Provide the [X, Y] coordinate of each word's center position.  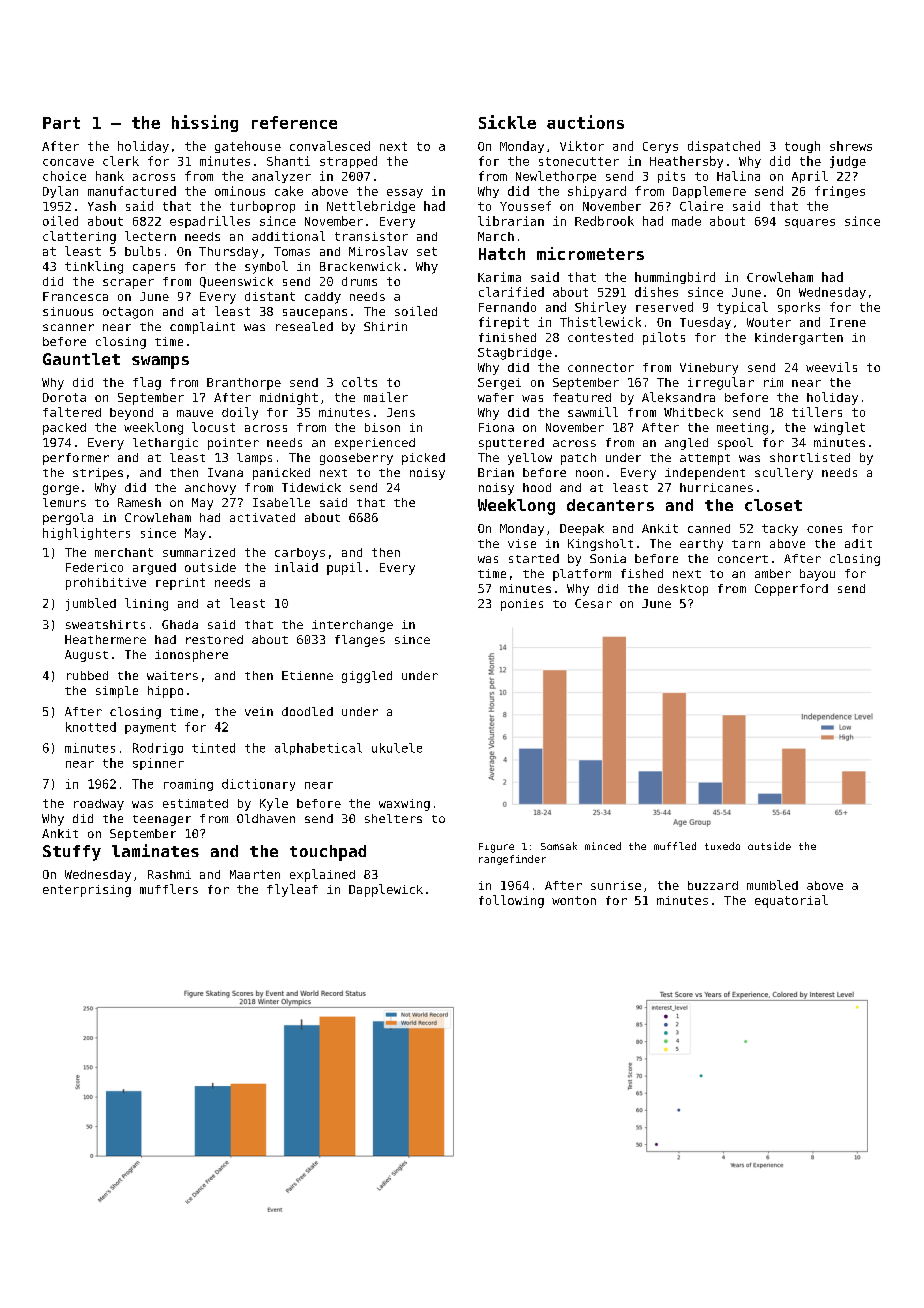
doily [240, 413]
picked [423, 459]
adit [858, 543]
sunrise [616, 885]
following [511, 901]
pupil [344, 568]
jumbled [91, 604]
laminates [155, 850]
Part [61, 123]
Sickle [507, 122]
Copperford [791, 590]
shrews [851, 146]
